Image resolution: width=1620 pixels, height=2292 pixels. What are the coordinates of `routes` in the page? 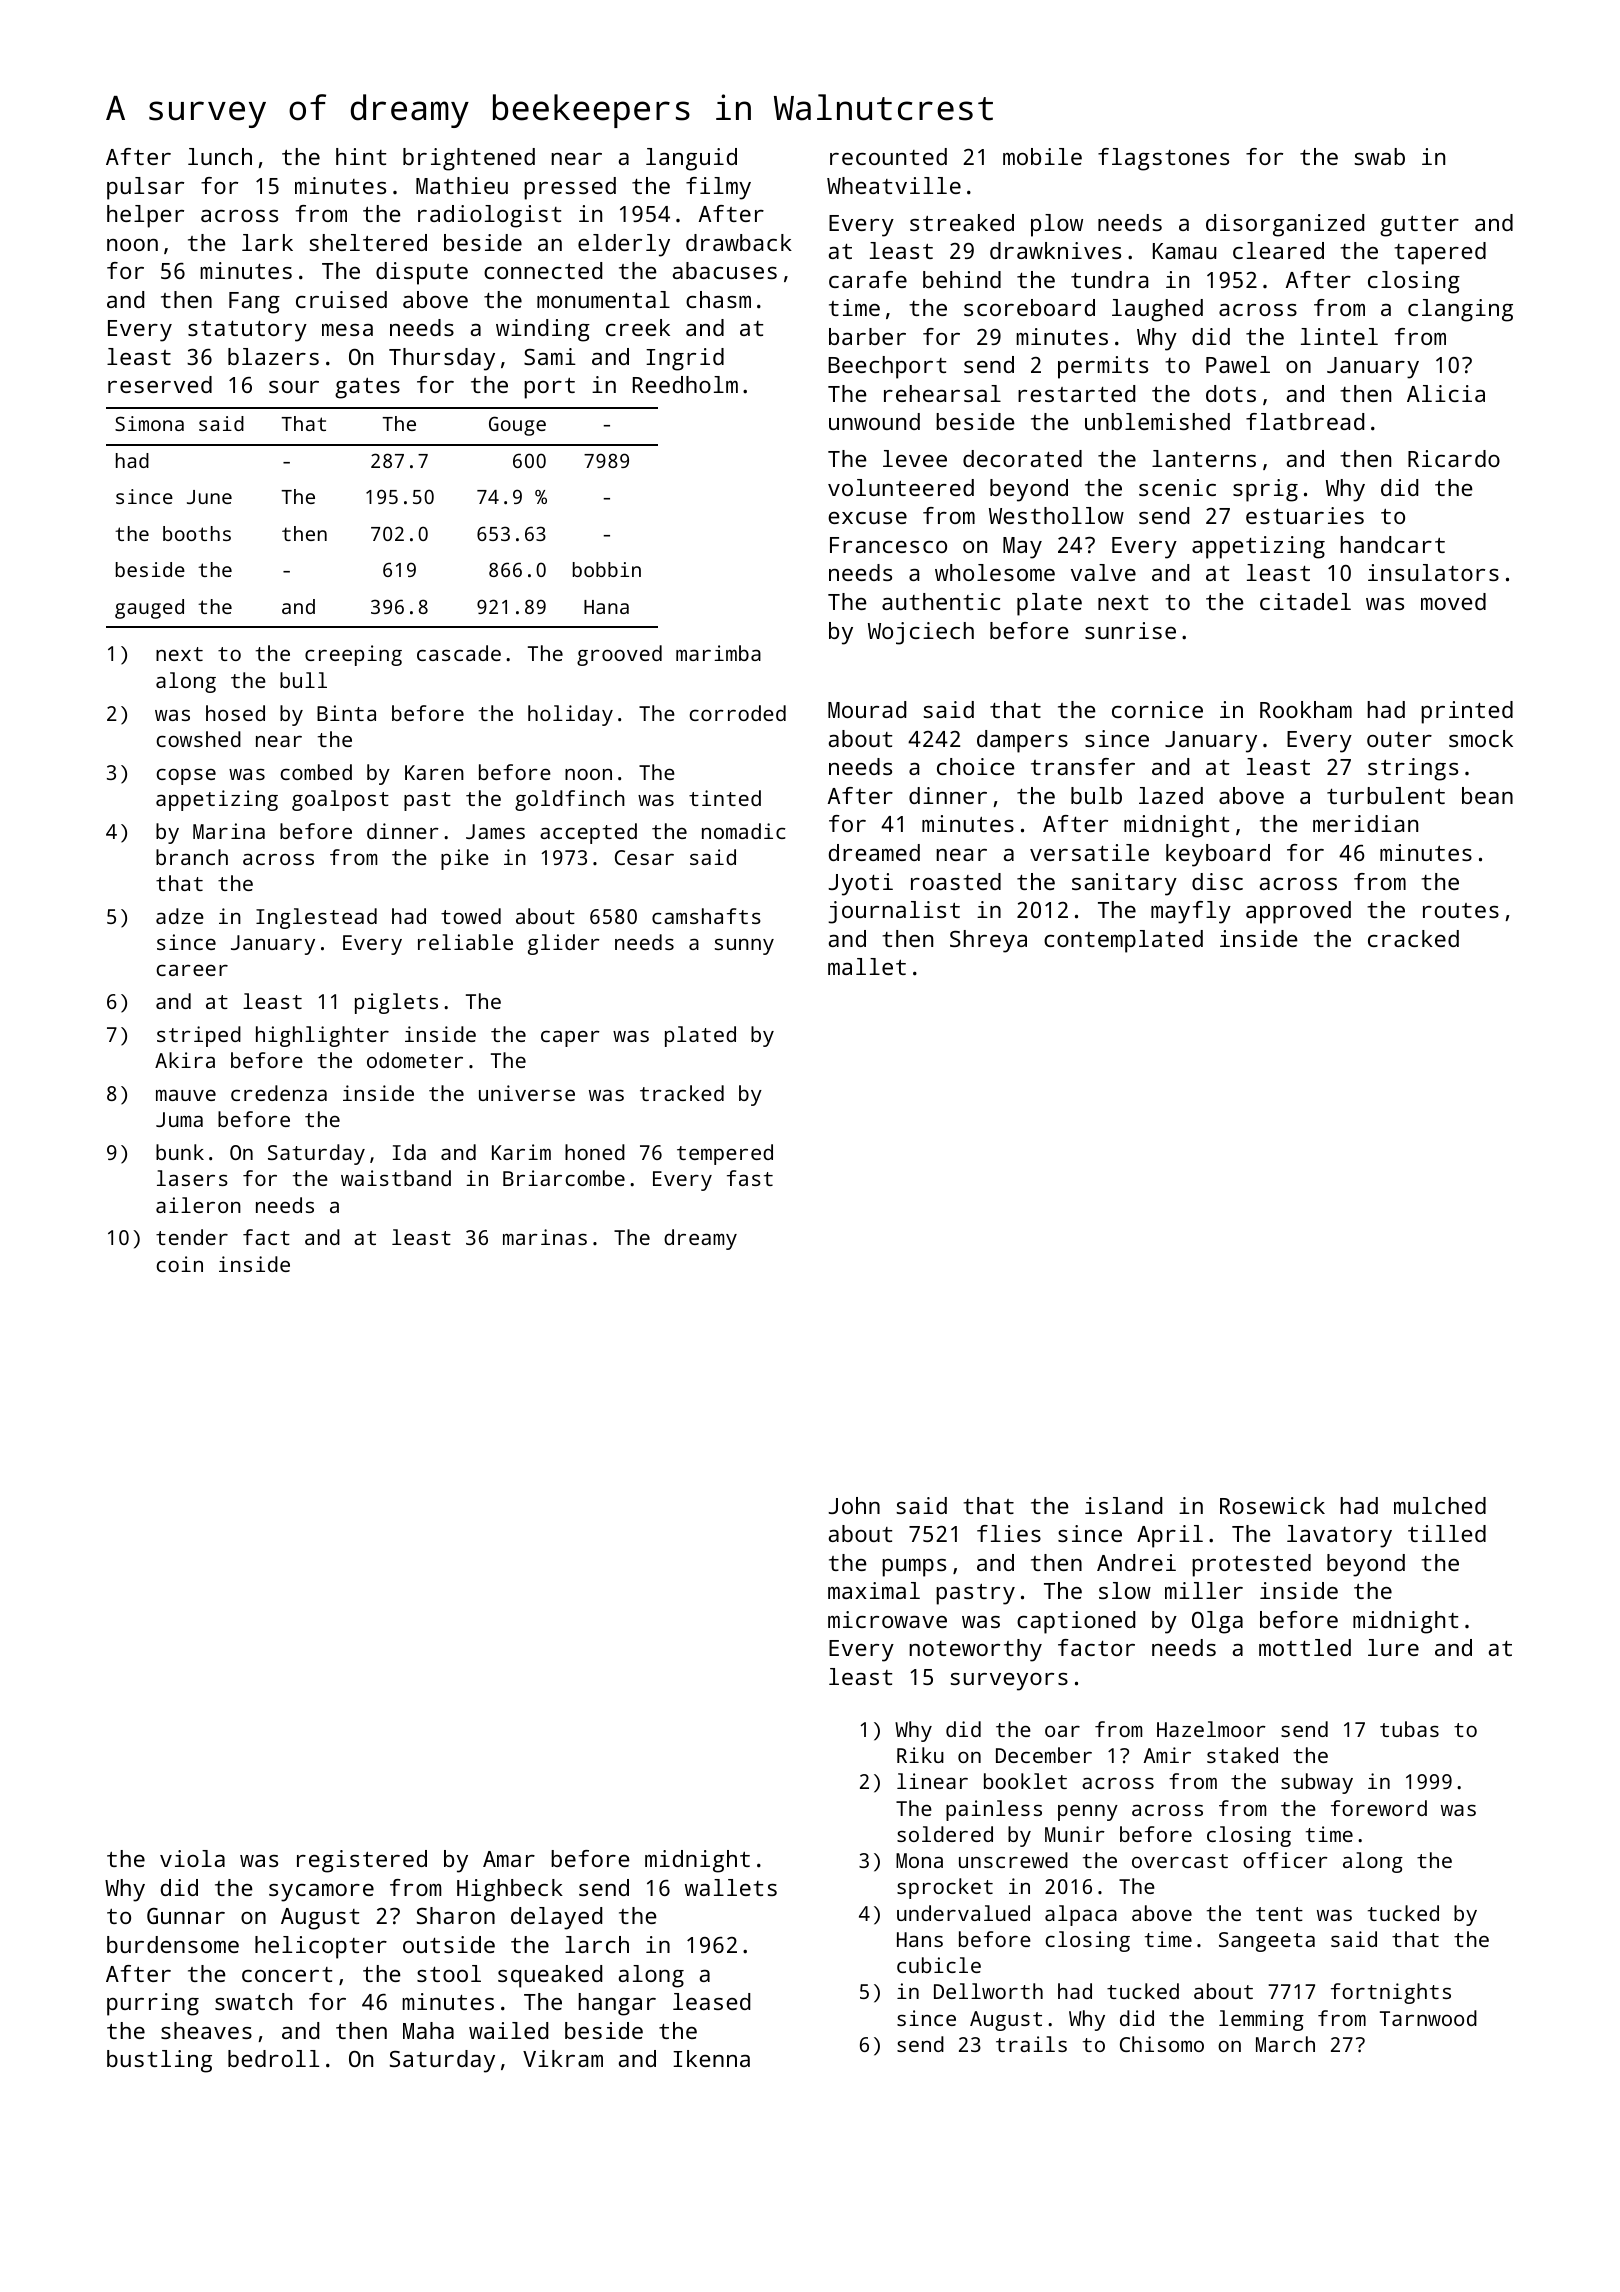 It's located at (1461, 910).
